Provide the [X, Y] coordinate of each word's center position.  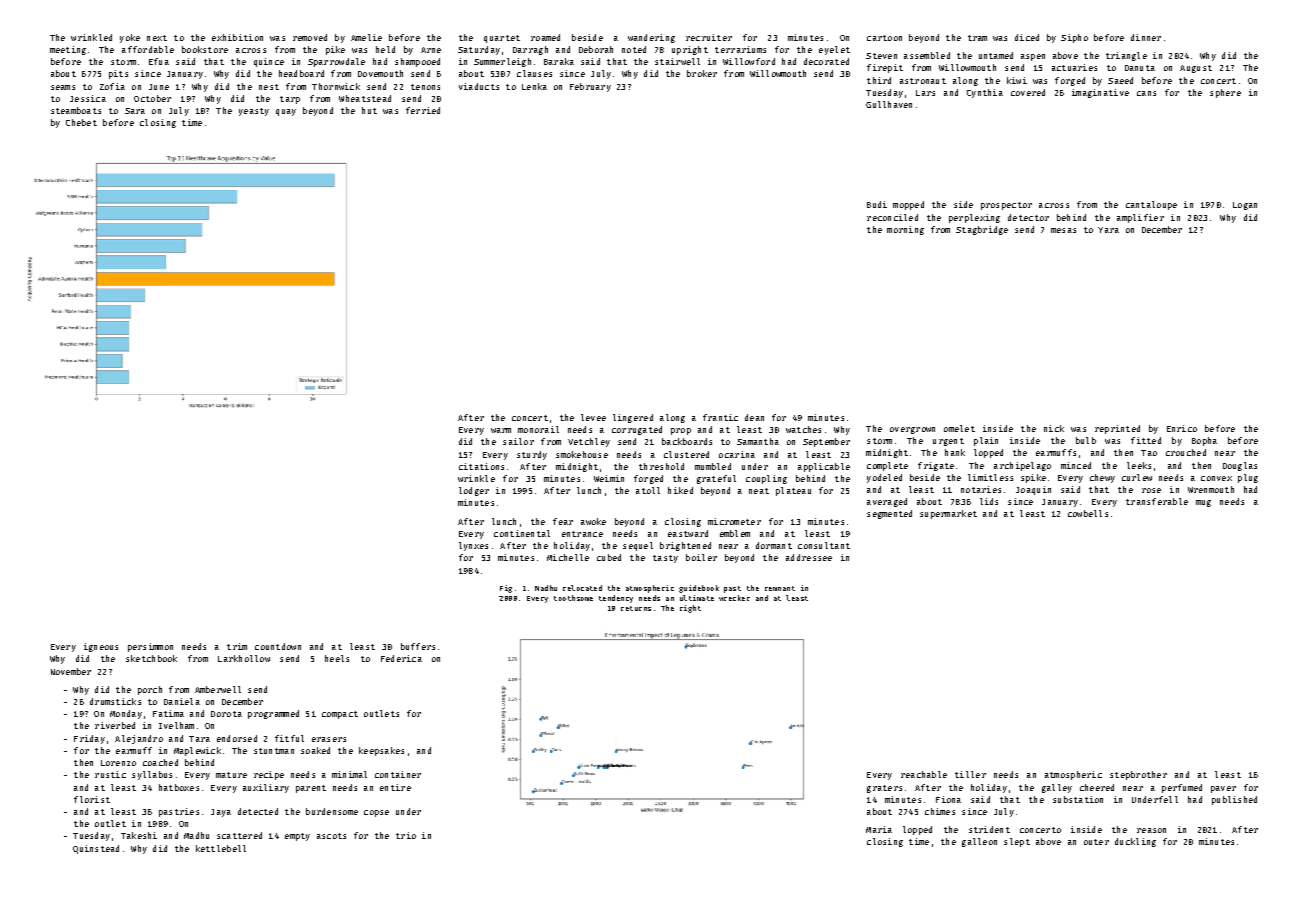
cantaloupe [1151, 205]
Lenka [534, 86]
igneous [101, 647]
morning [905, 230]
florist [92, 799]
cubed [609, 557]
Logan [1245, 206]
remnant [780, 588]
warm [501, 430]
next [157, 38]
